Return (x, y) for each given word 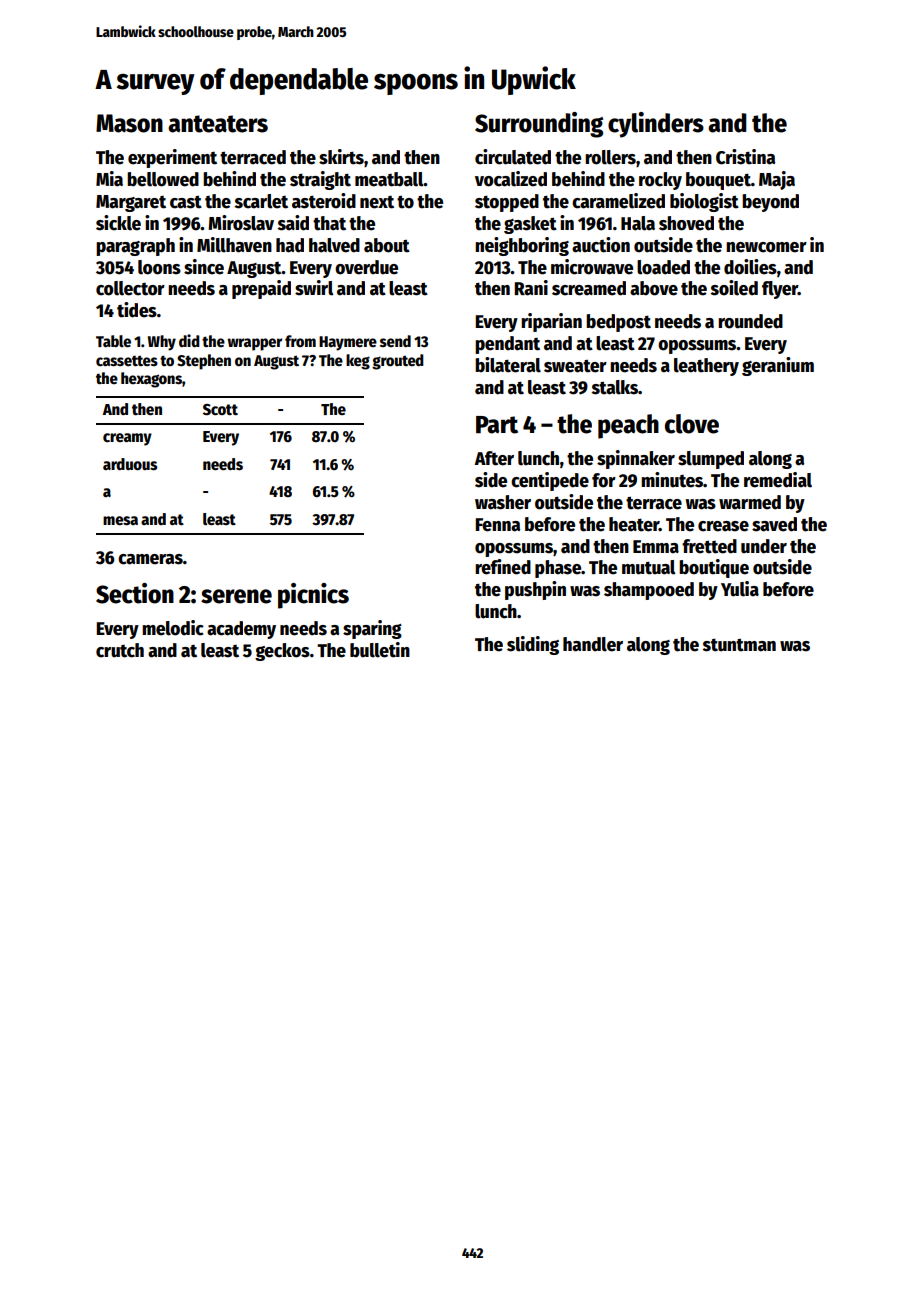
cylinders (656, 125)
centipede (550, 481)
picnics (313, 596)
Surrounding (539, 125)
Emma (656, 547)
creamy (127, 439)
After (494, 458)
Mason (129, 123)
